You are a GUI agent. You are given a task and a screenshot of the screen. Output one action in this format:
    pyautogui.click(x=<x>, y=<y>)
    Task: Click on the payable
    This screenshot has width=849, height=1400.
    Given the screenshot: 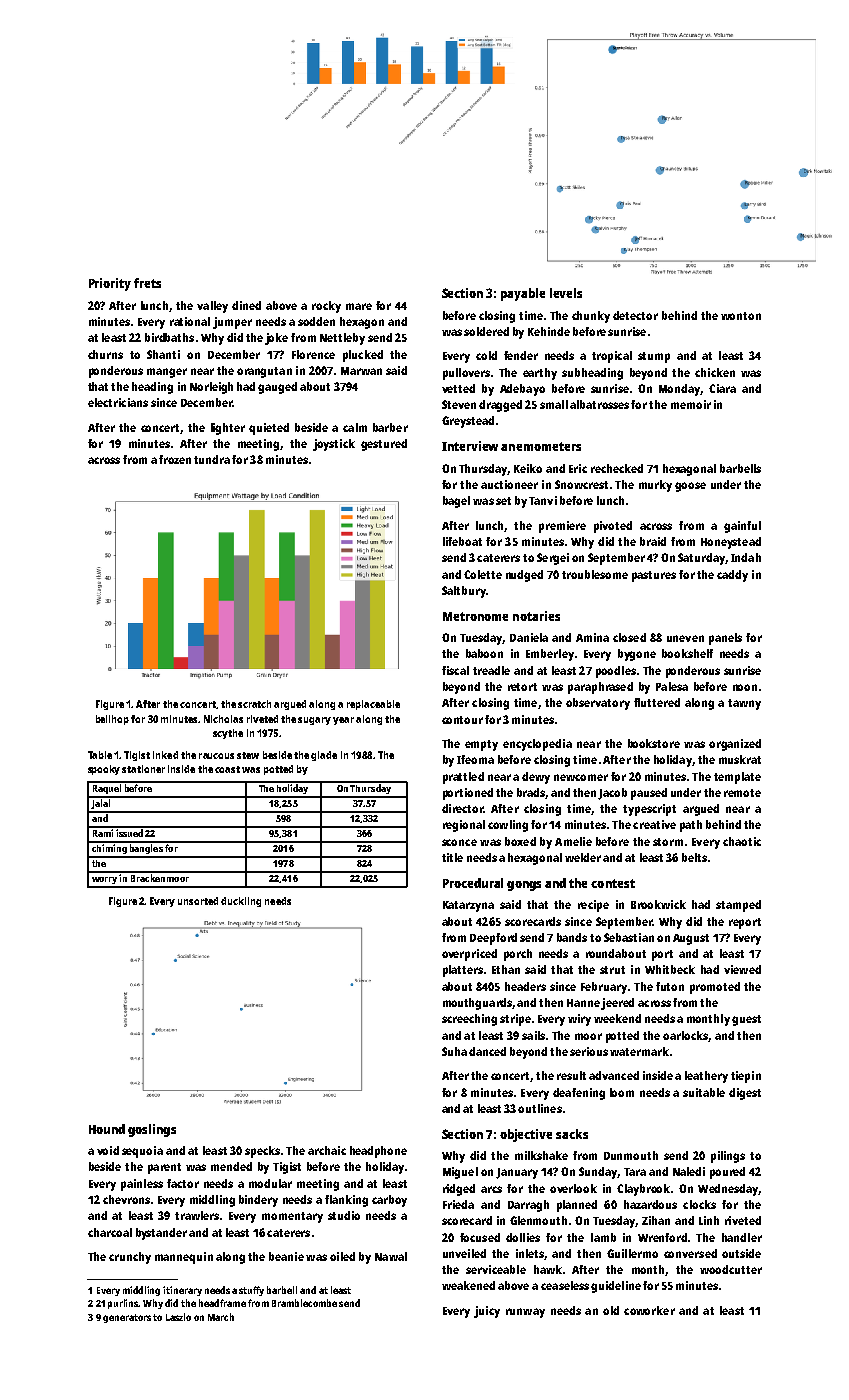 What is the action you would take?
    pyautogui.click(x=523, y=294)
